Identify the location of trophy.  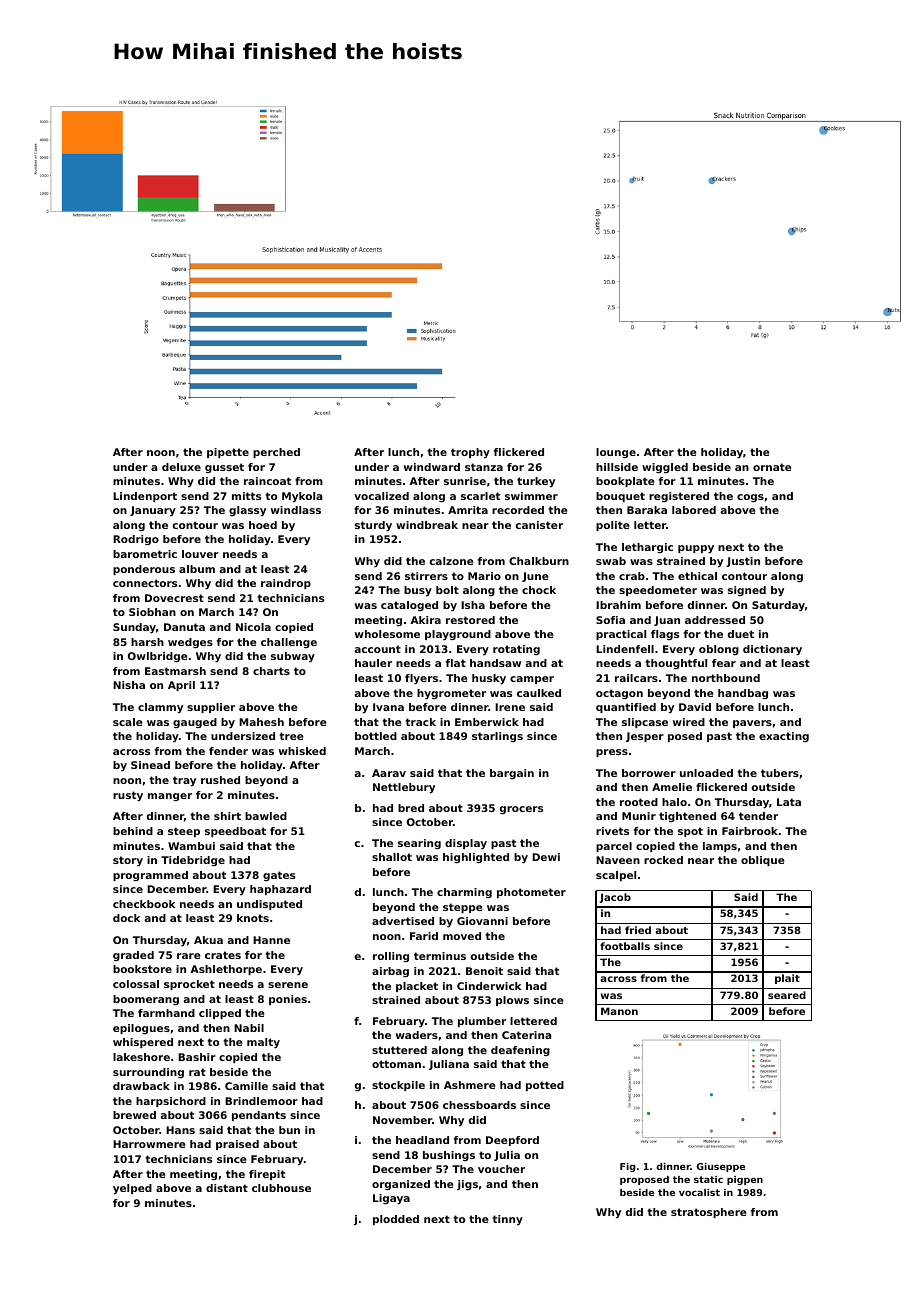
(470, 453).
